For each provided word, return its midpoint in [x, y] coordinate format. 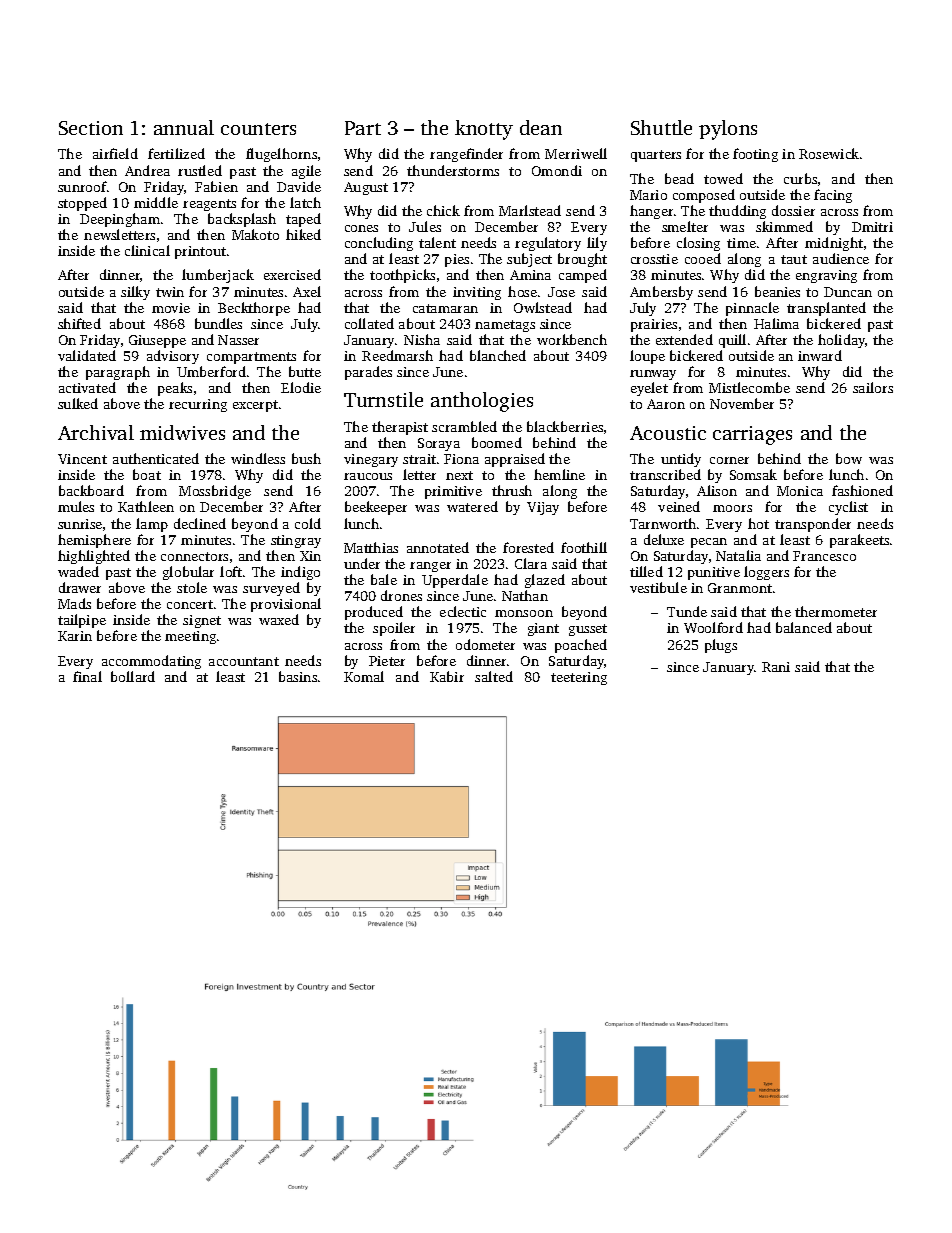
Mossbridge [215, 492]
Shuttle [661, 127]
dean [541, 127]
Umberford [211, 371]
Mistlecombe [749, 387]
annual [184, 127]
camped [583, 276]
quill [732, 341]
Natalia [738, 555]
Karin [75, 636]
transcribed [665, 474]
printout [200, 252]
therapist [400, 428]
